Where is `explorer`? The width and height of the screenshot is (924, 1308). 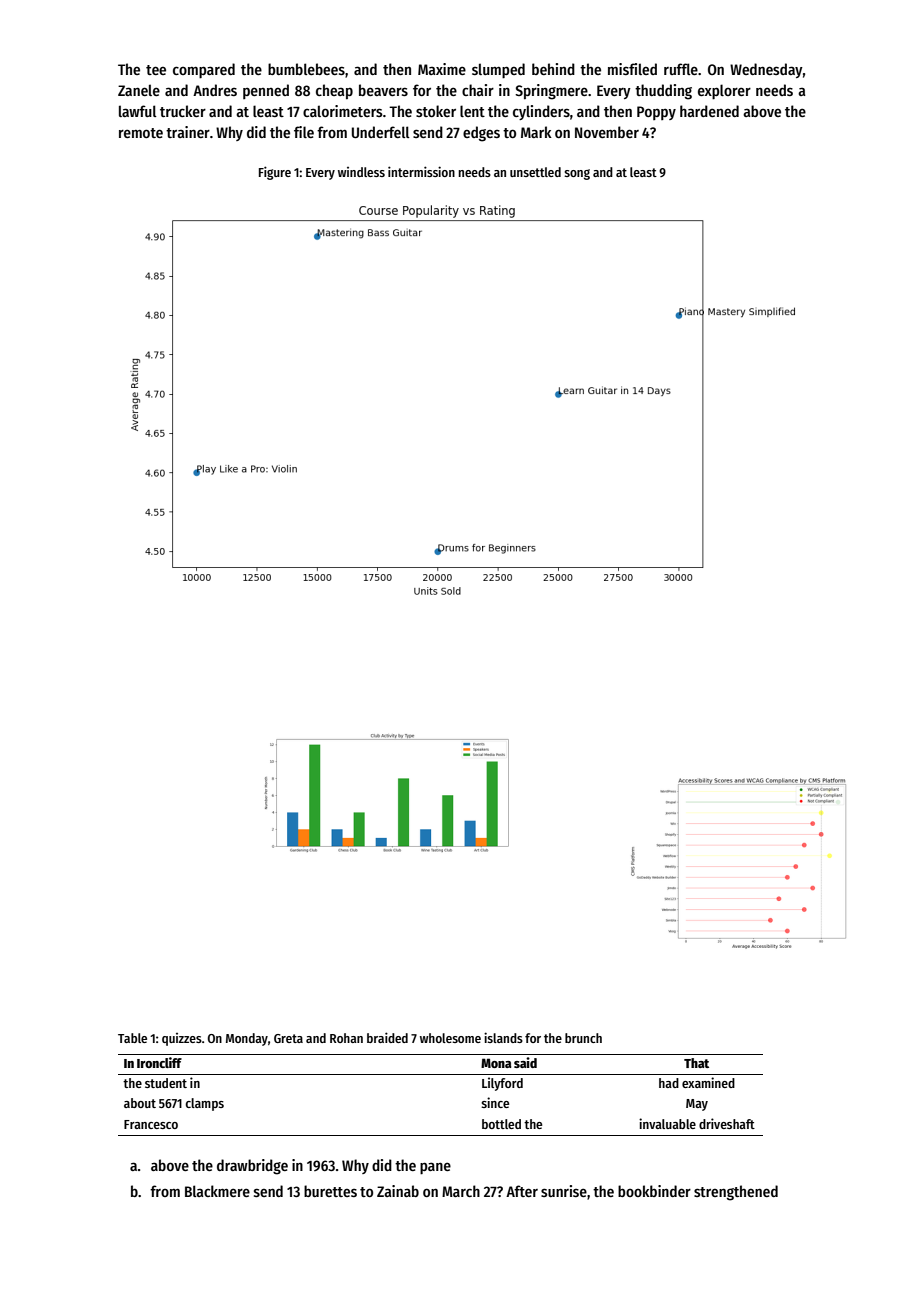
explorer is located at coordinates (724, 91).
